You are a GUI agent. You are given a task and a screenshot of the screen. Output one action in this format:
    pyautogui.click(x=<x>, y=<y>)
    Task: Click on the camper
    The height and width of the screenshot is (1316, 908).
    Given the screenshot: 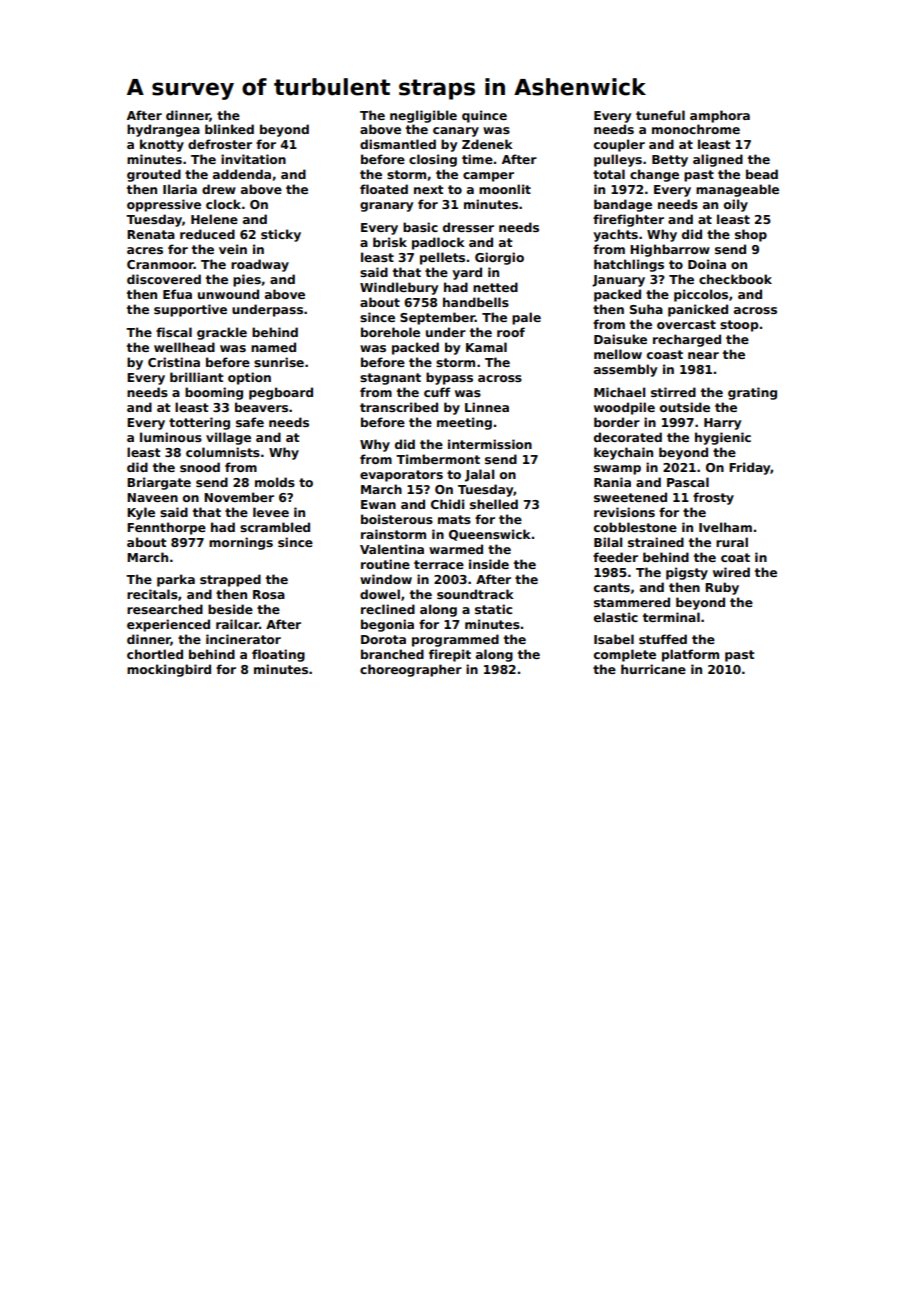 What is the action you would take?
    pyautogui.click(x=488, y=177)
